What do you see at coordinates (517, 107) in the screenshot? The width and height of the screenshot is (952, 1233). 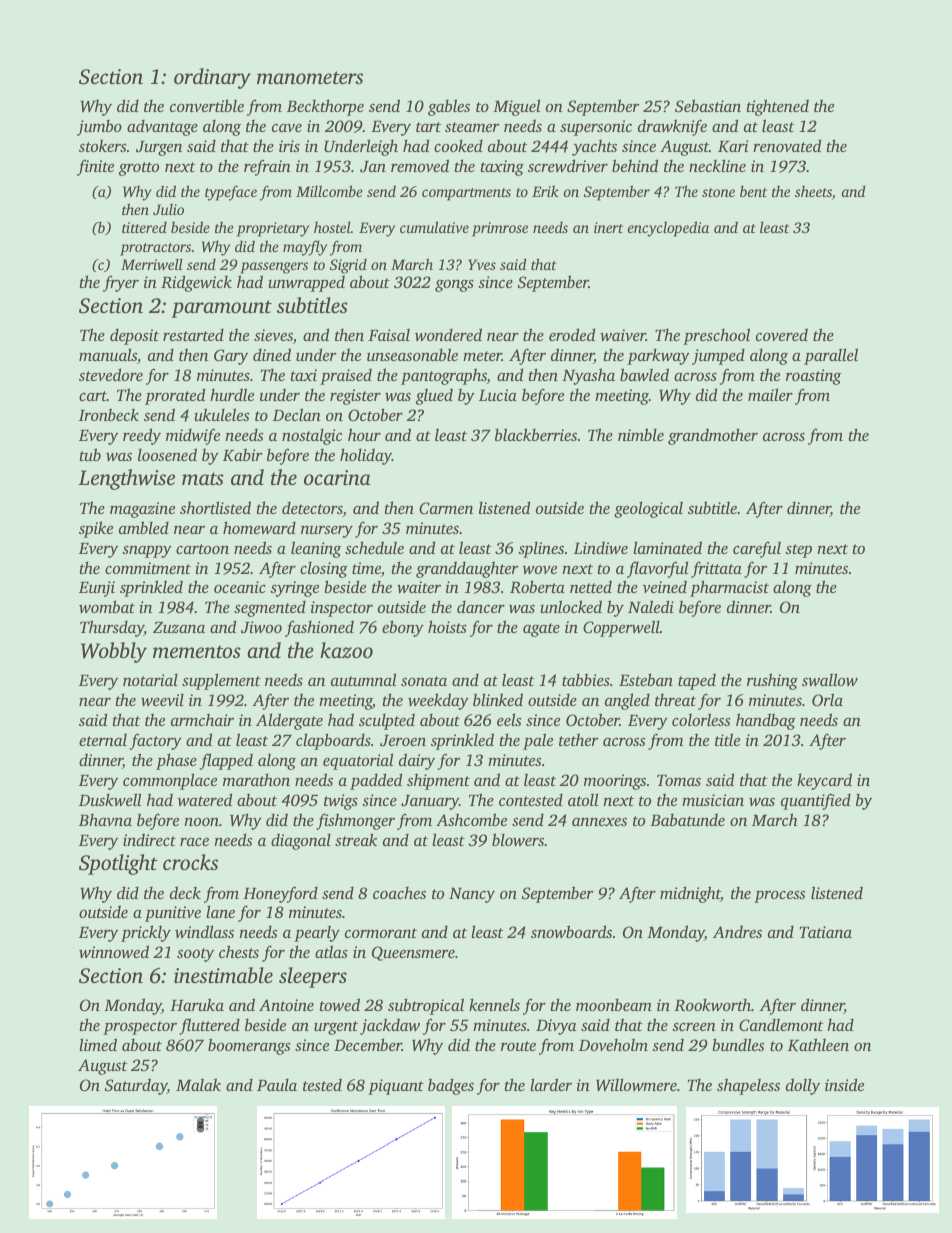 I see `Miguel` at bounding box center [517, 107].
